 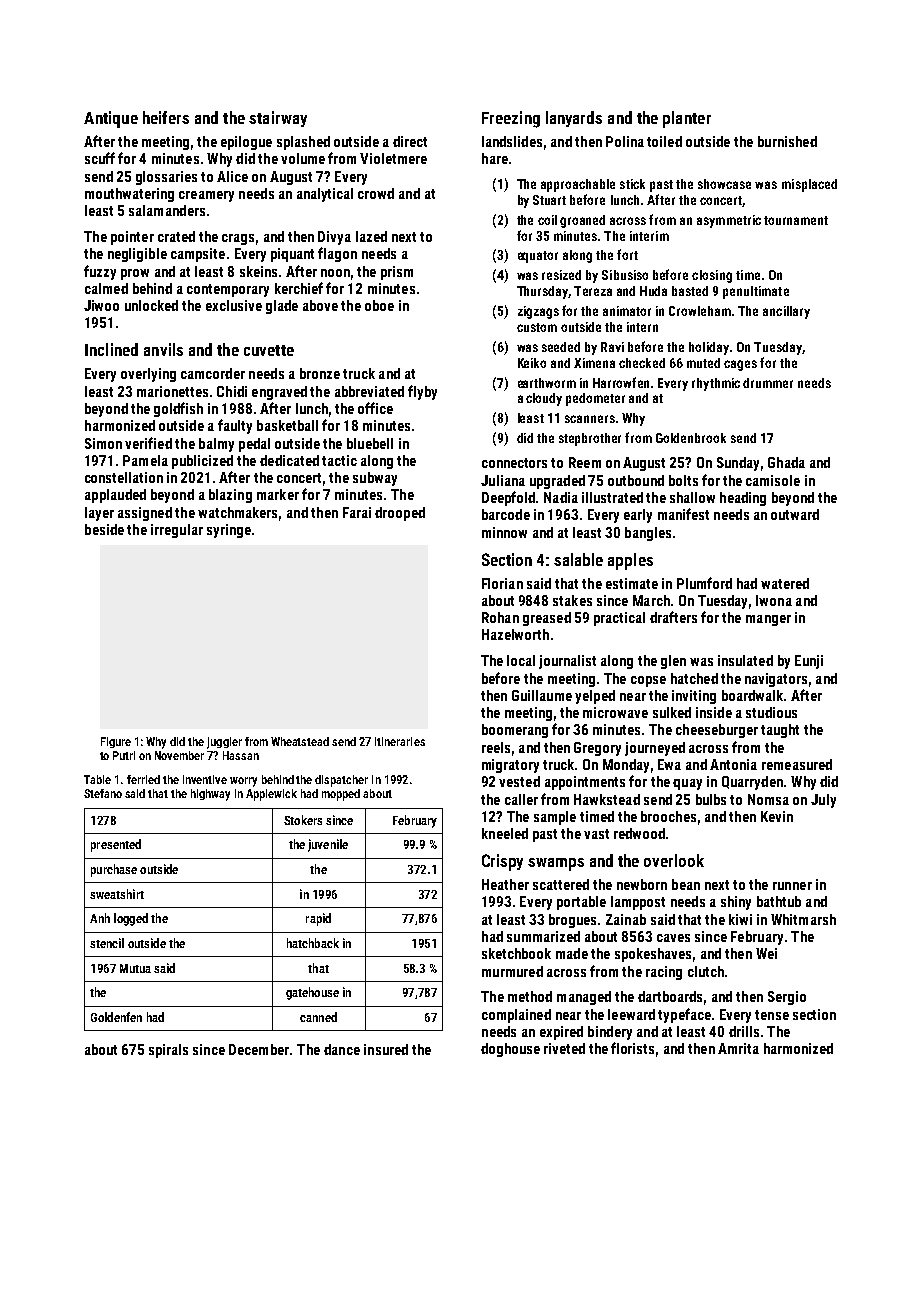 I want to click on heifers, so click(x=166, y=117).
